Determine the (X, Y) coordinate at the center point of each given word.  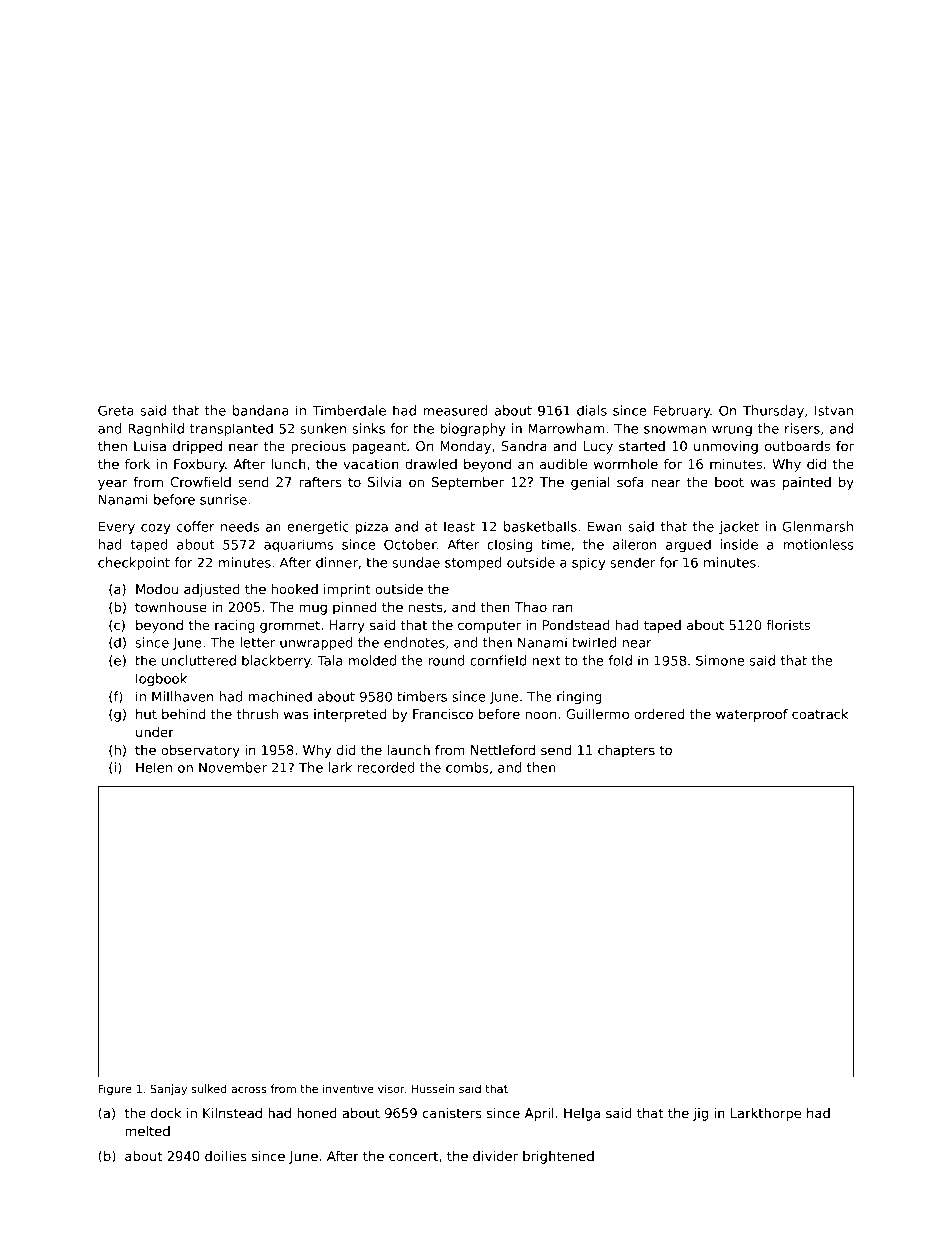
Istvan (834, 411)
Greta (116, 410)
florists (788, 625)
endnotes (414, 642)
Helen (154, 767)
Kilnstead (232, 1113)
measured (455, 410)
